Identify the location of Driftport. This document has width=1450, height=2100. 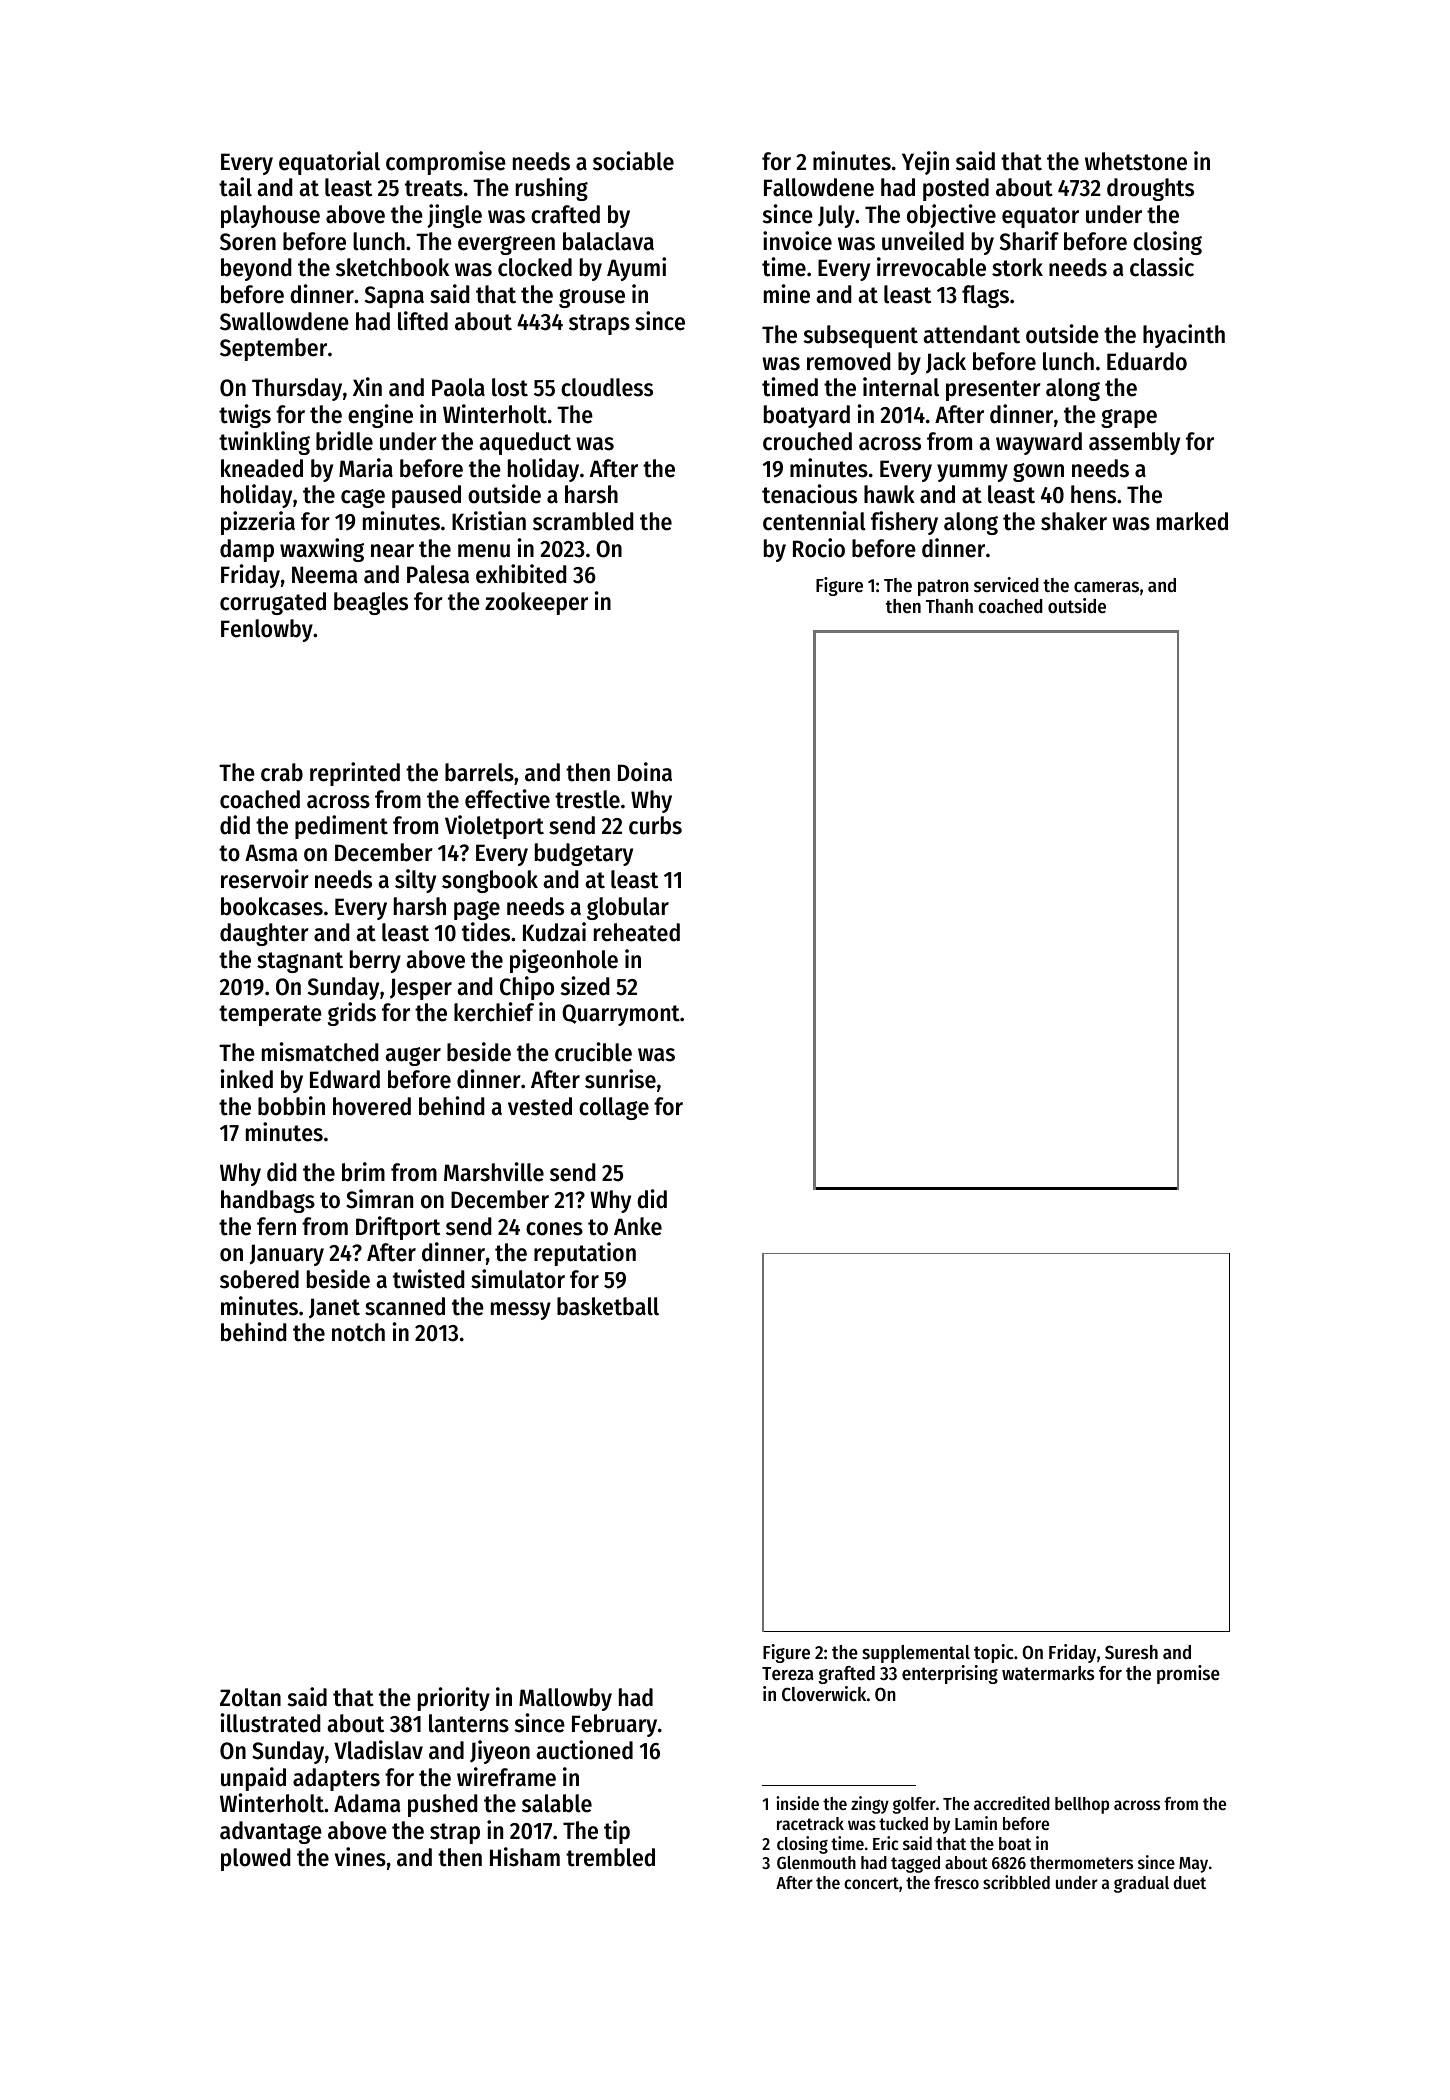
(398, 1228).
